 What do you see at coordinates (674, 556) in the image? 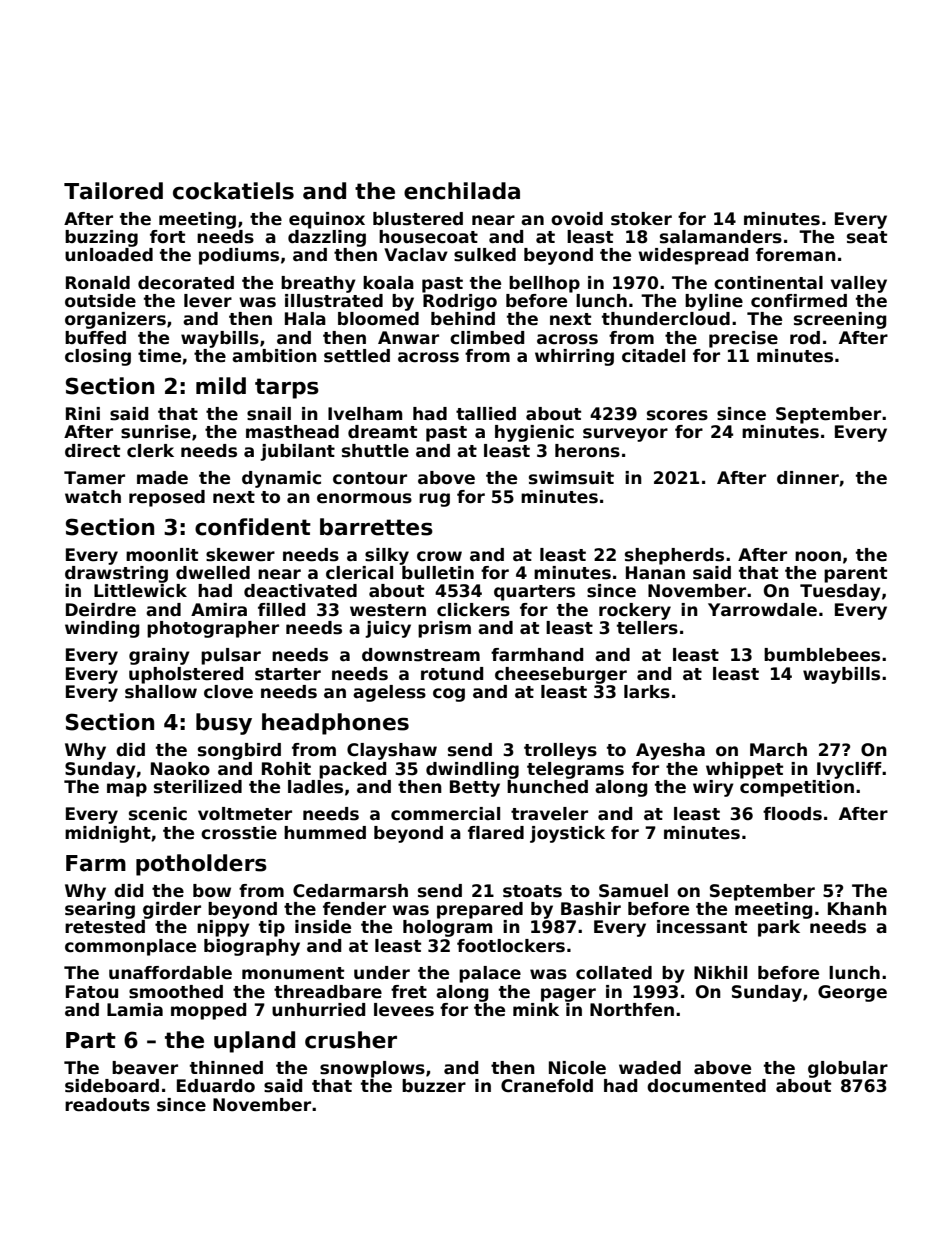
I see `shepherds` at bounding box center [674, 556].
